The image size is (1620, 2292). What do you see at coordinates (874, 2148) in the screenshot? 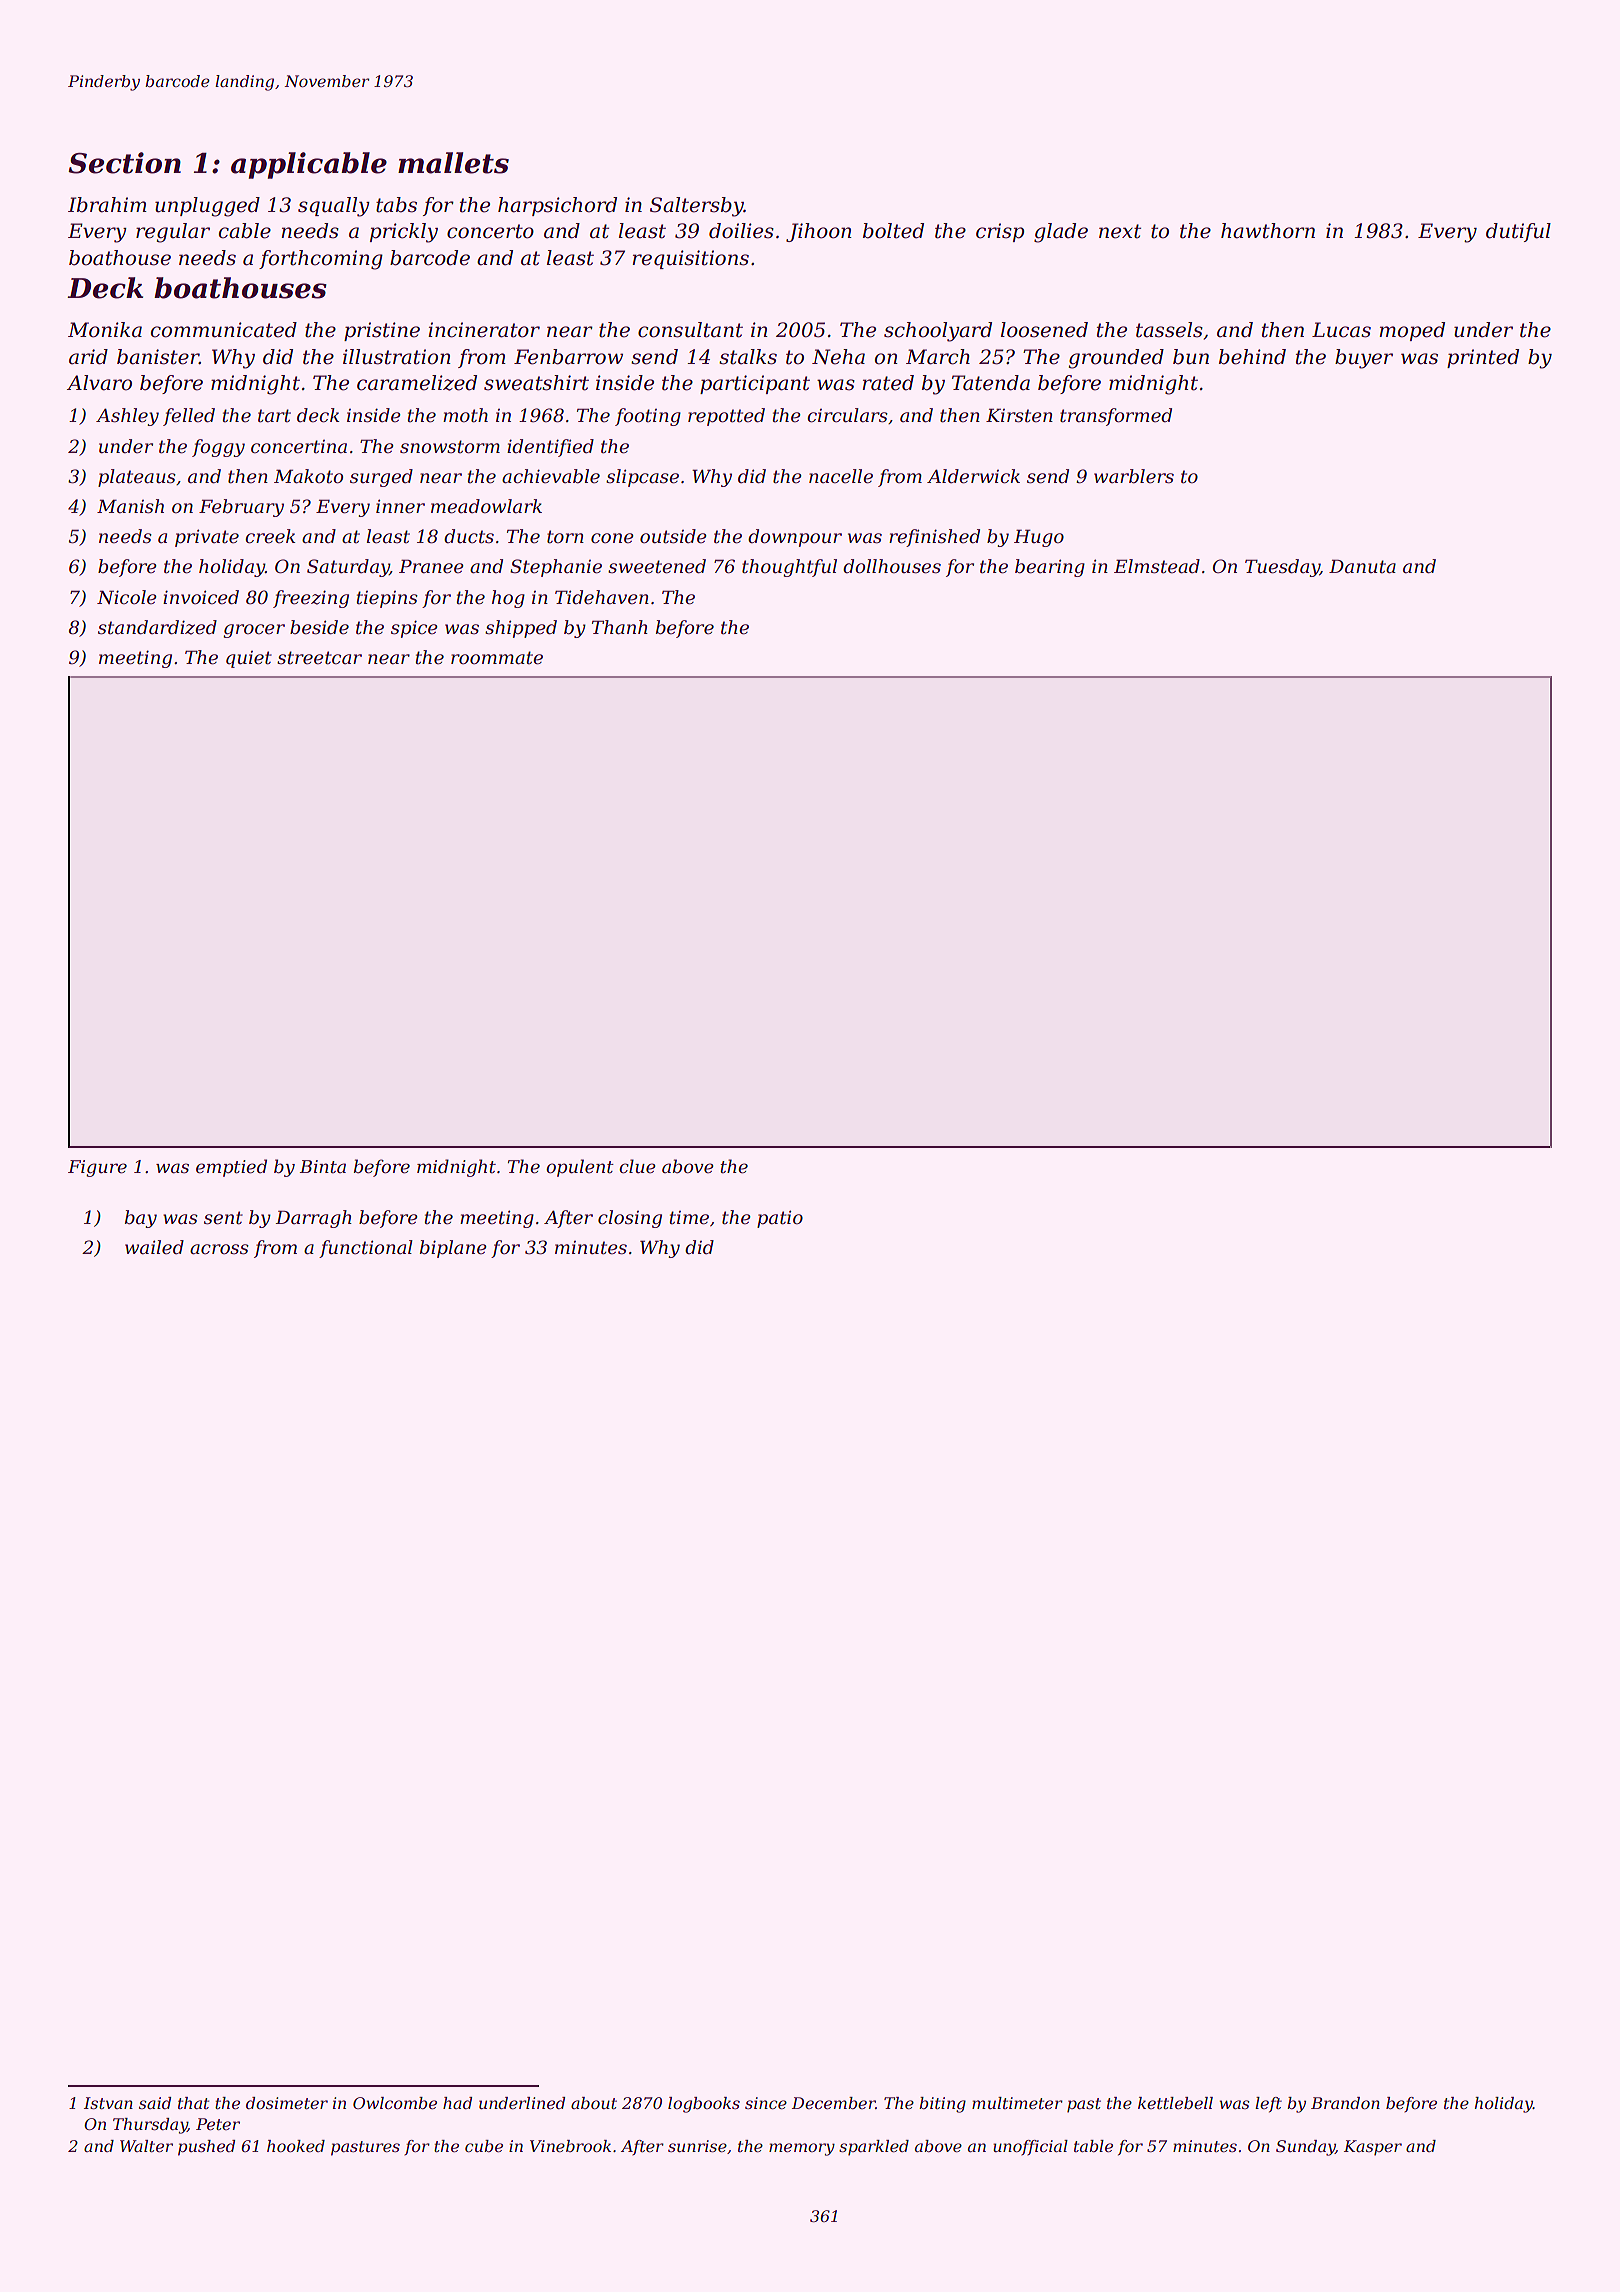
I see `sparkled` at bounding box center [874, 2148].
